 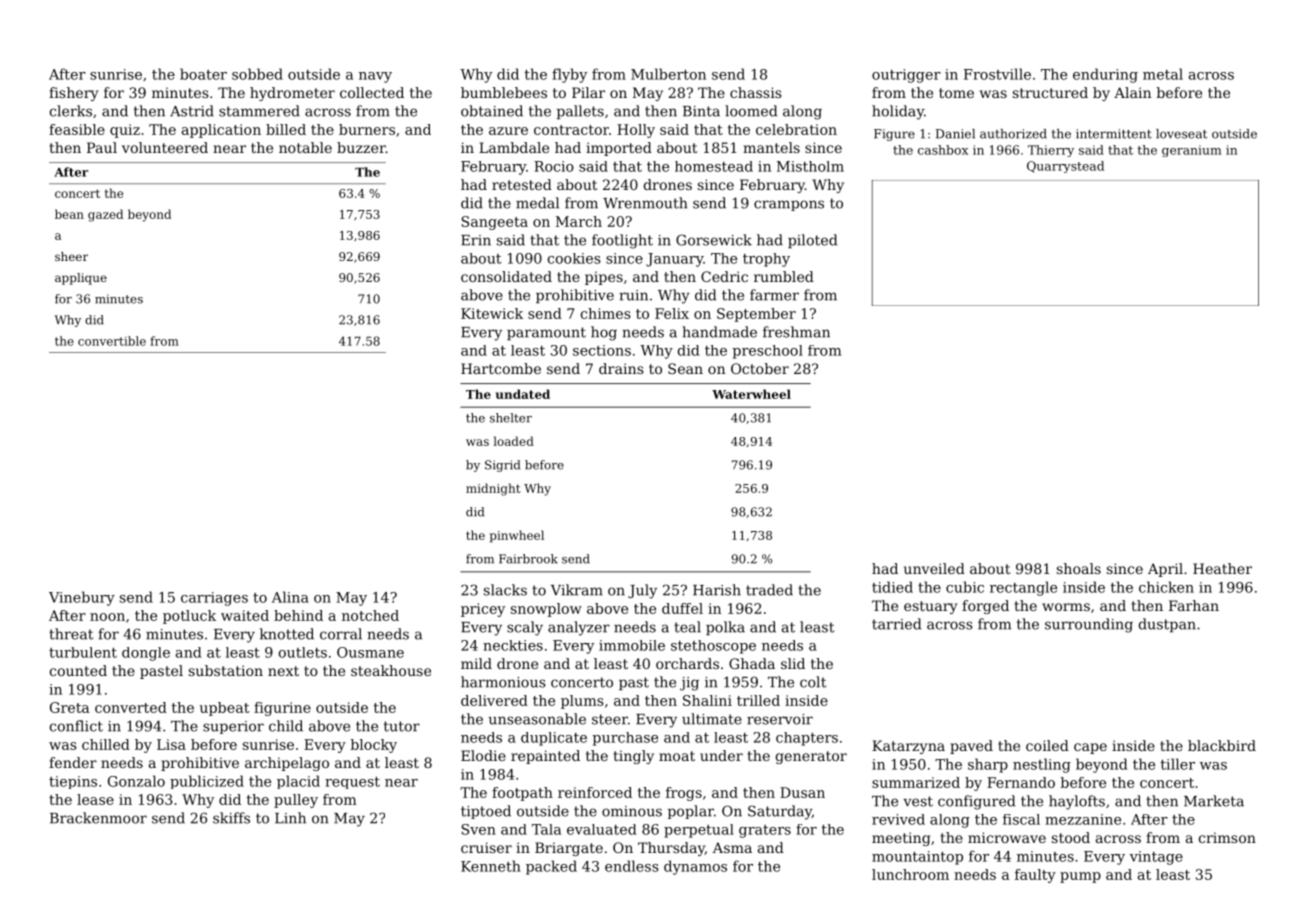 I want to click on sobbed, so click(x=257, y=74).
